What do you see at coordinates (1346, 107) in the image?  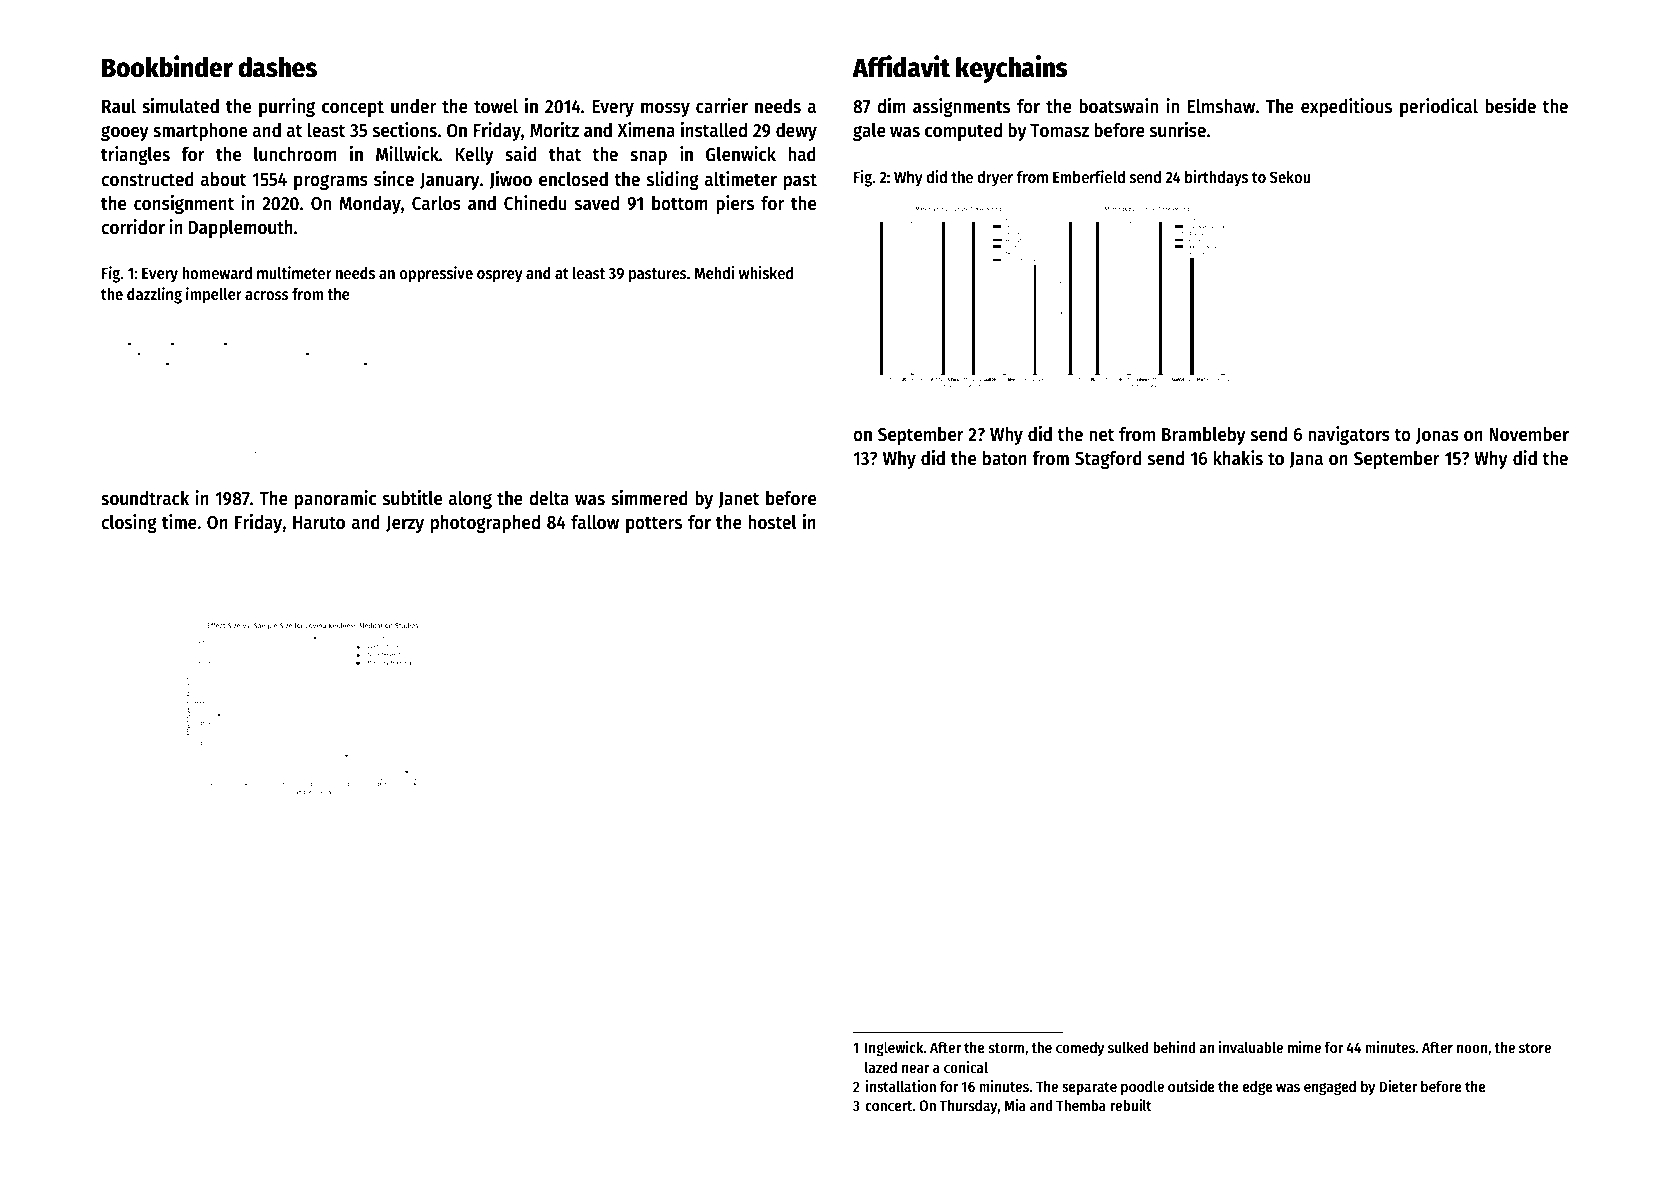 I see `expeditious` at bounding box center [1346, 107].
